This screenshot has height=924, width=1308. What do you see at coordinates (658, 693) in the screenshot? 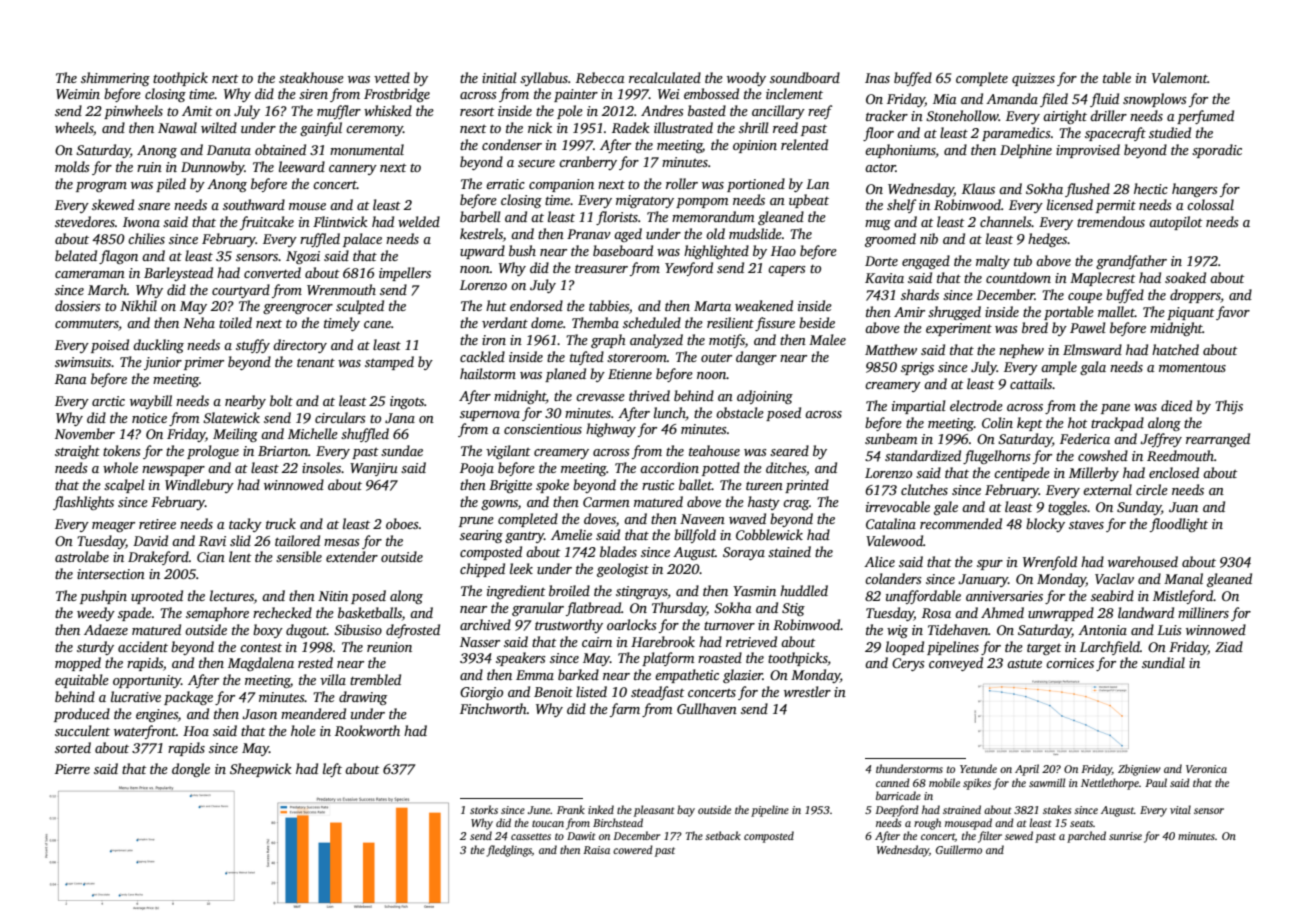
I see `steadfast` at bounding box center [658, 693].
